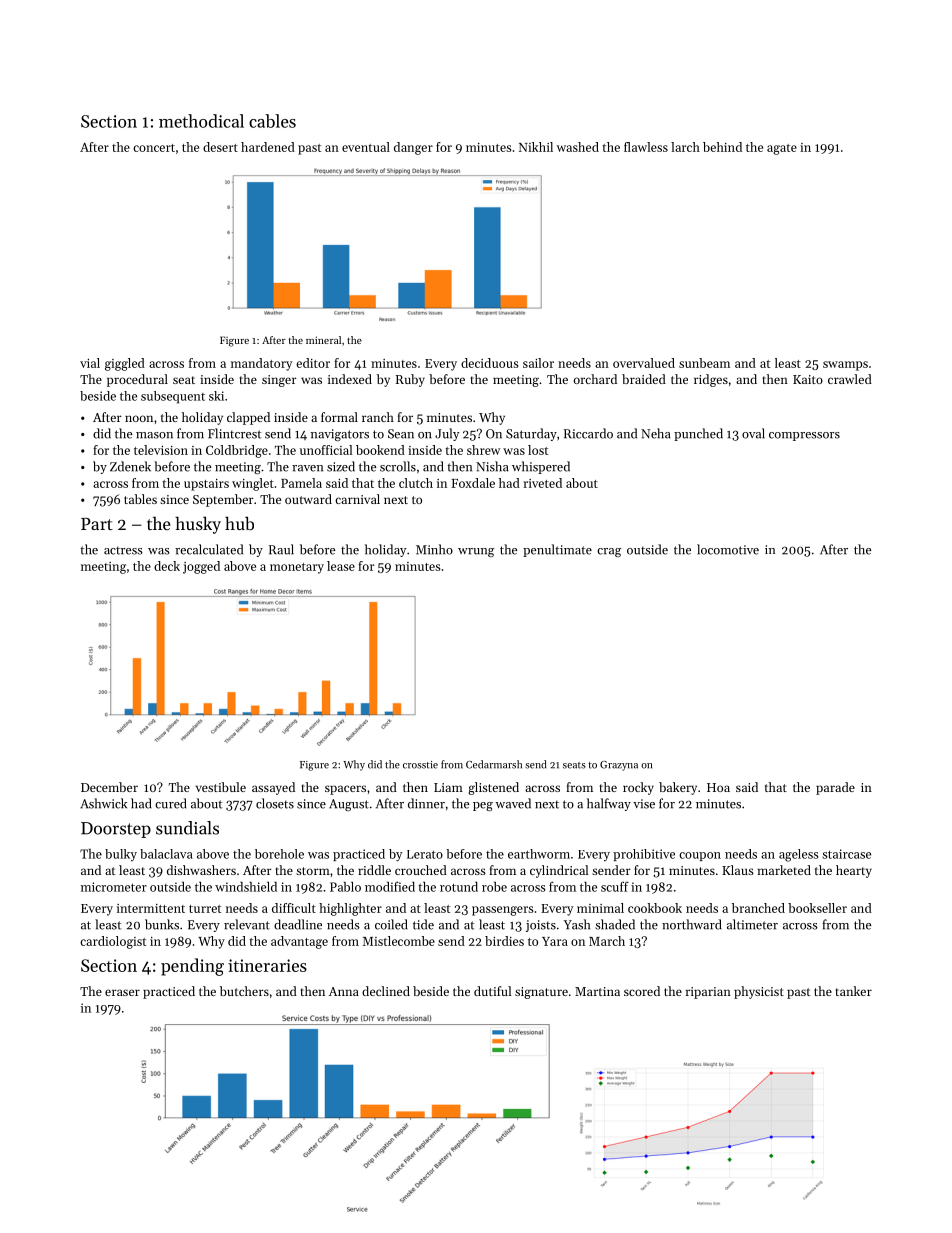 The image size is (952, 1233). Describe the element at coordinates (835, 788) in the image. I see `parade` at that location.
